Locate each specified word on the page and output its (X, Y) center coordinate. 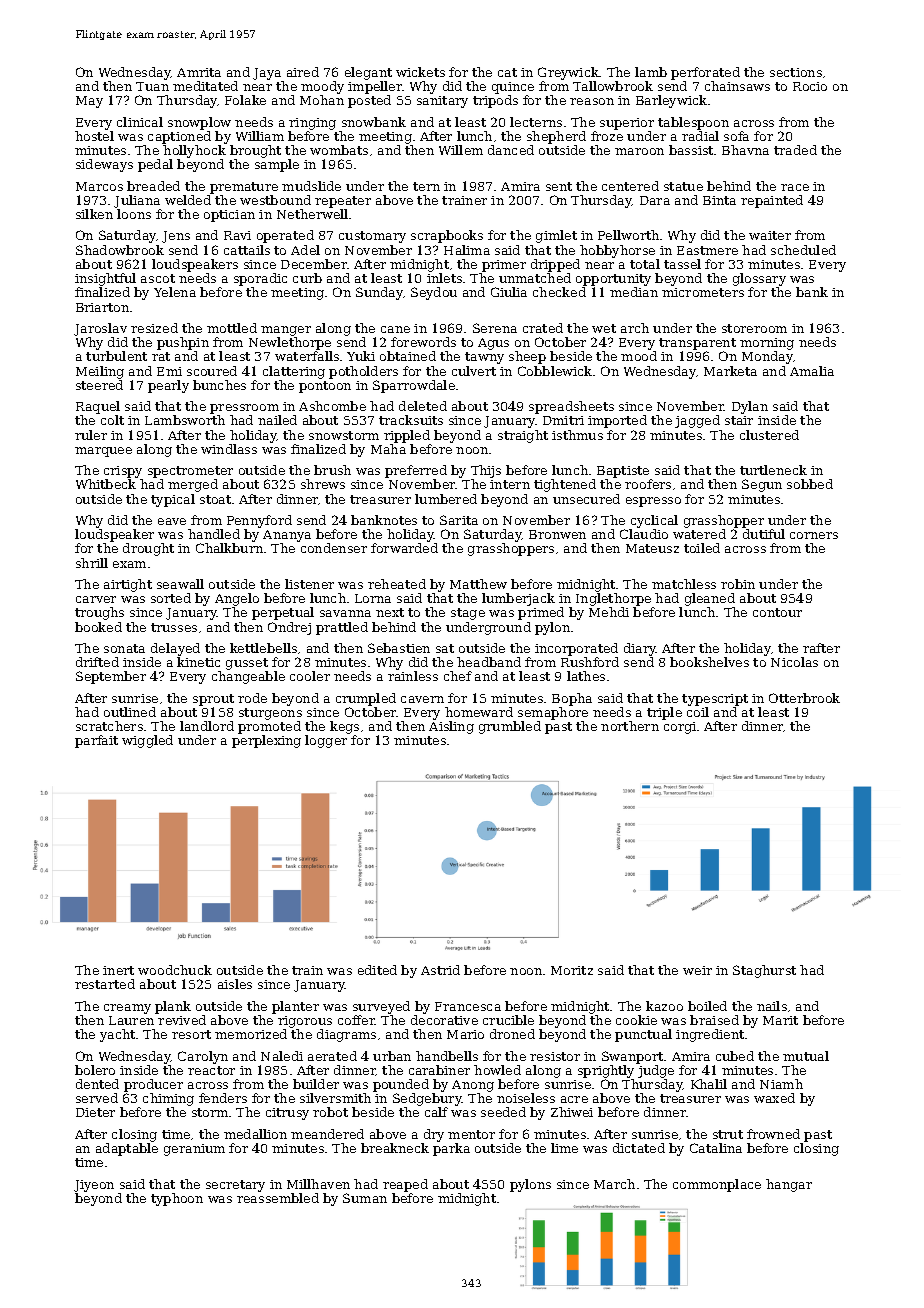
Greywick (569, 73)
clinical (140, 122)
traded (795, 150)
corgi (680, 728)
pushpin (183, 343)
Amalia (812, 371)
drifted (97, 662)
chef (458, 676)
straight (523, 436)
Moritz (572, 970)
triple (664, 713)
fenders (223, 1098)
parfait (96, 741)
